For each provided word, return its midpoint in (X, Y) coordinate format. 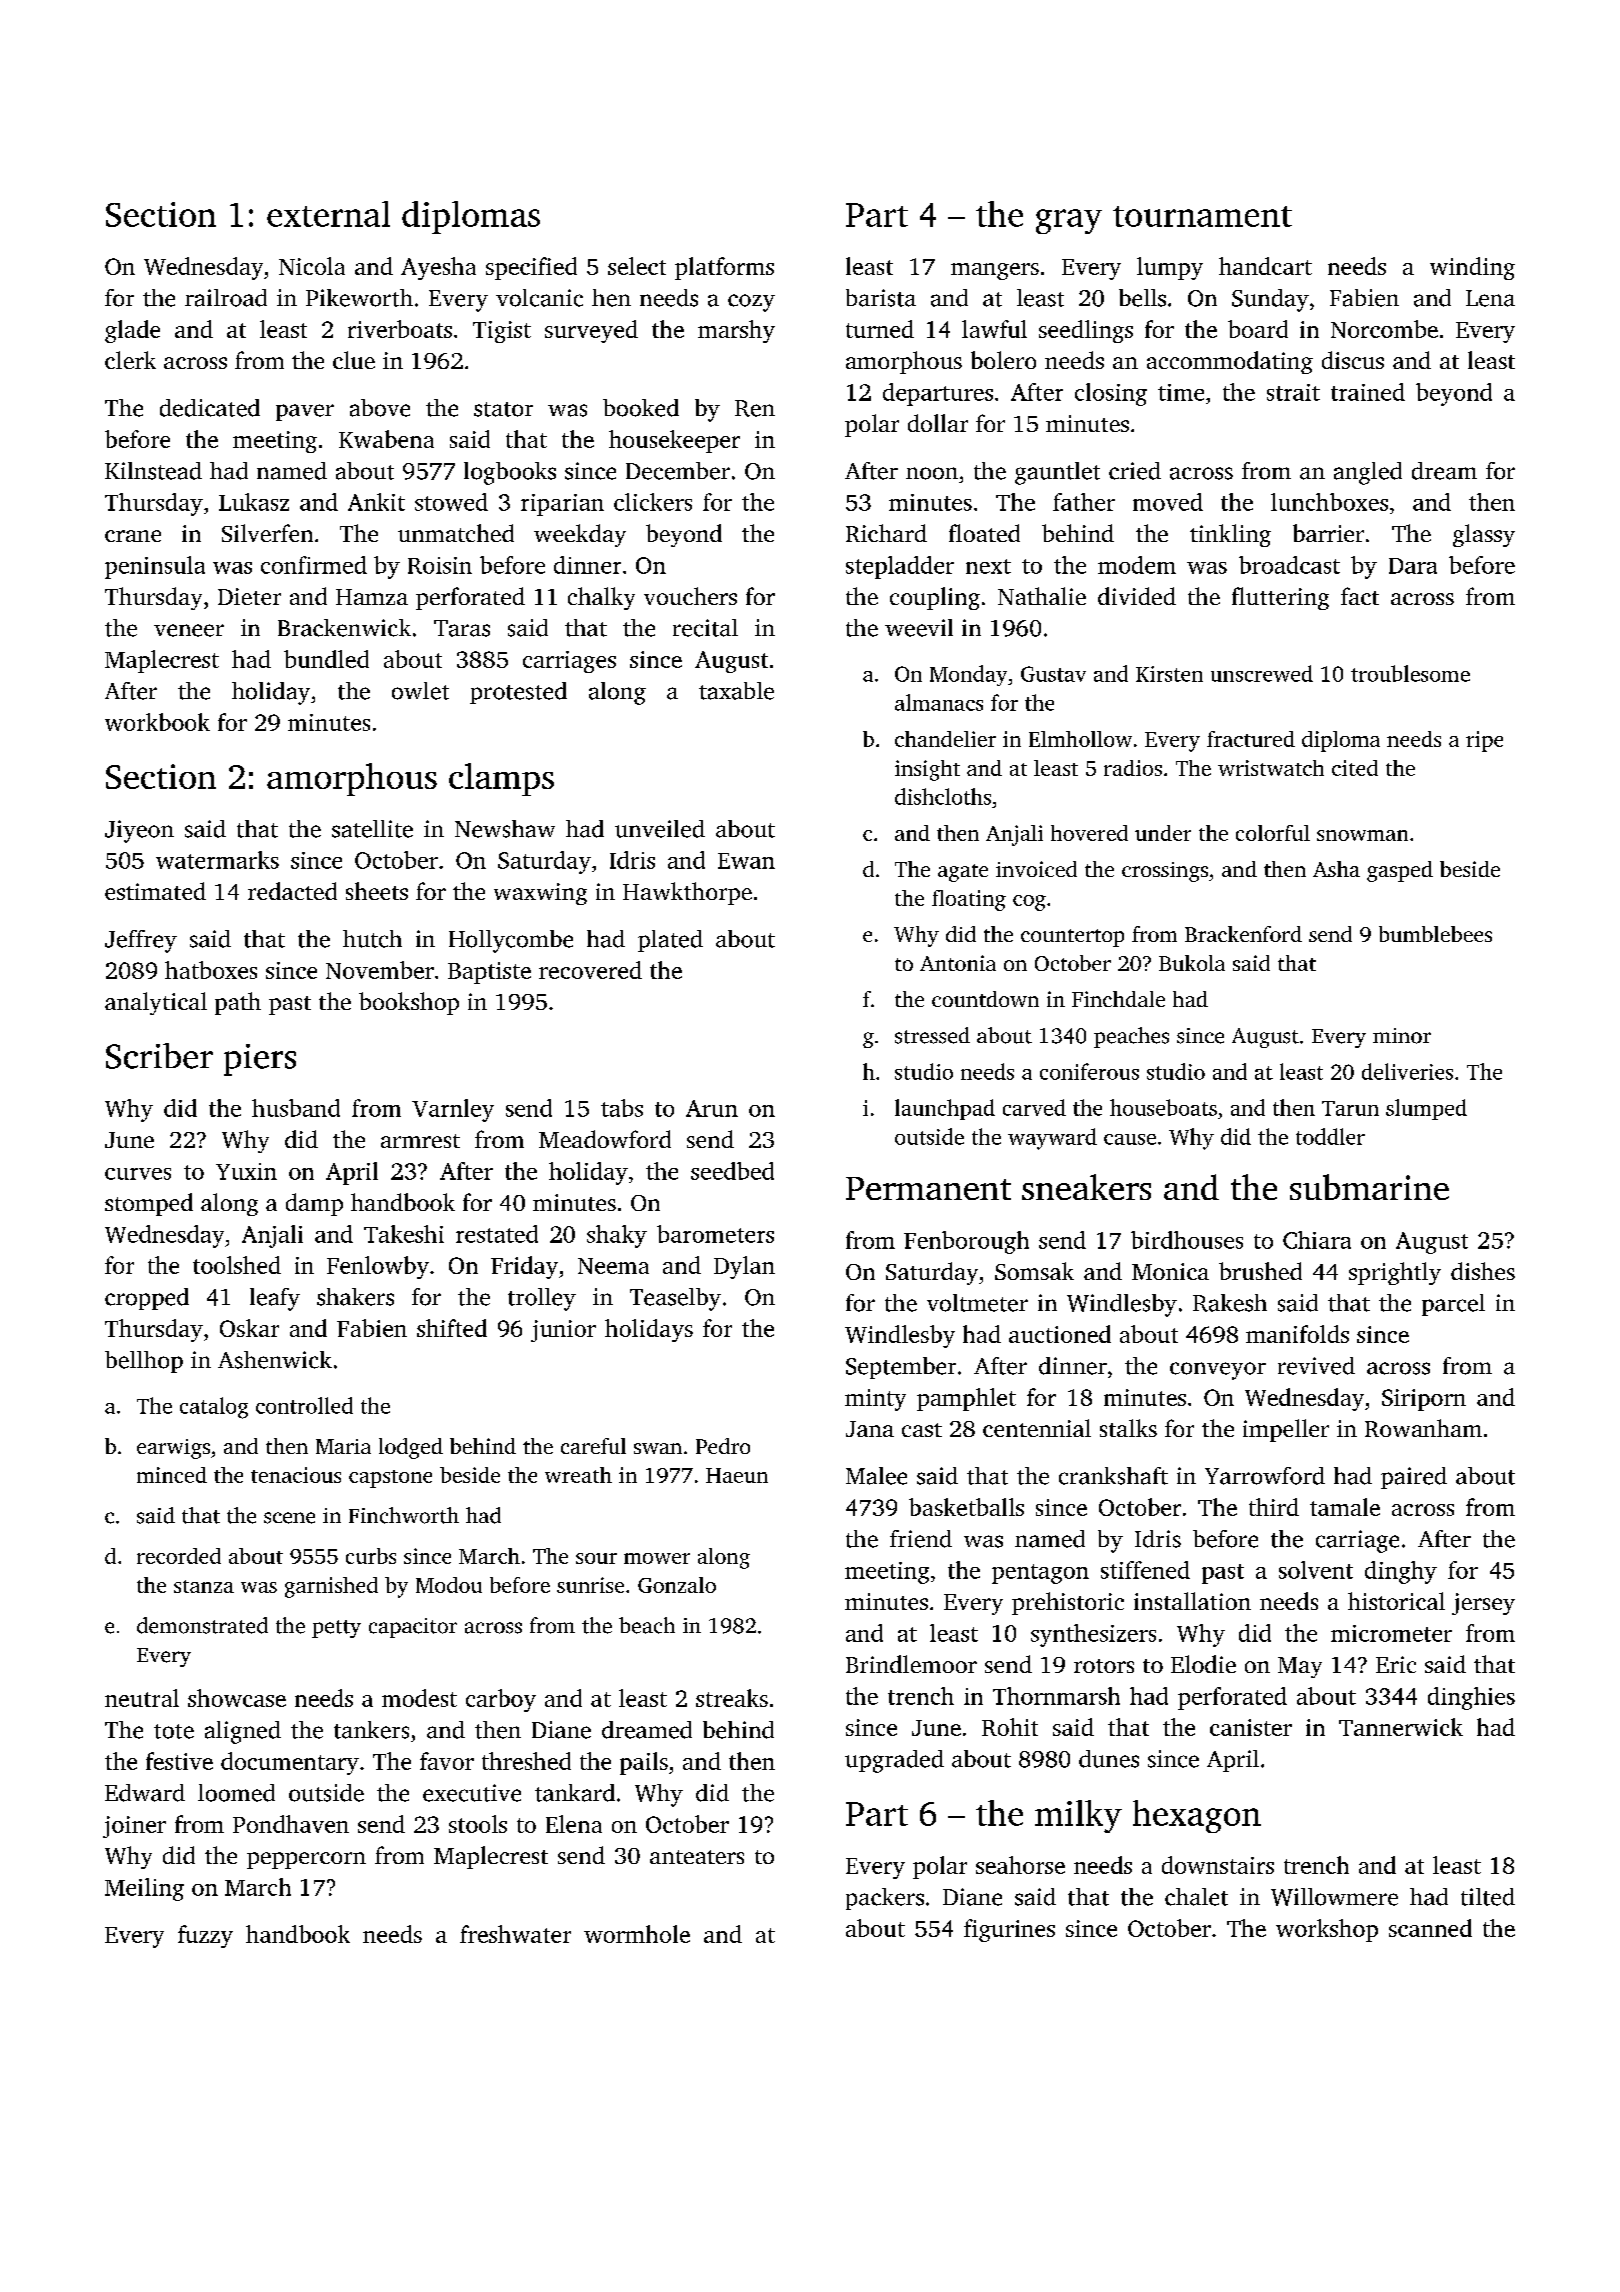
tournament (1202, 216)
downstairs (1218, 1865)
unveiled (660, 829)
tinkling (1230, 535)
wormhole (637, 1934)
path (238, 1003)
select (637, 266)
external (328, 214)
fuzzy (205, 1936)
